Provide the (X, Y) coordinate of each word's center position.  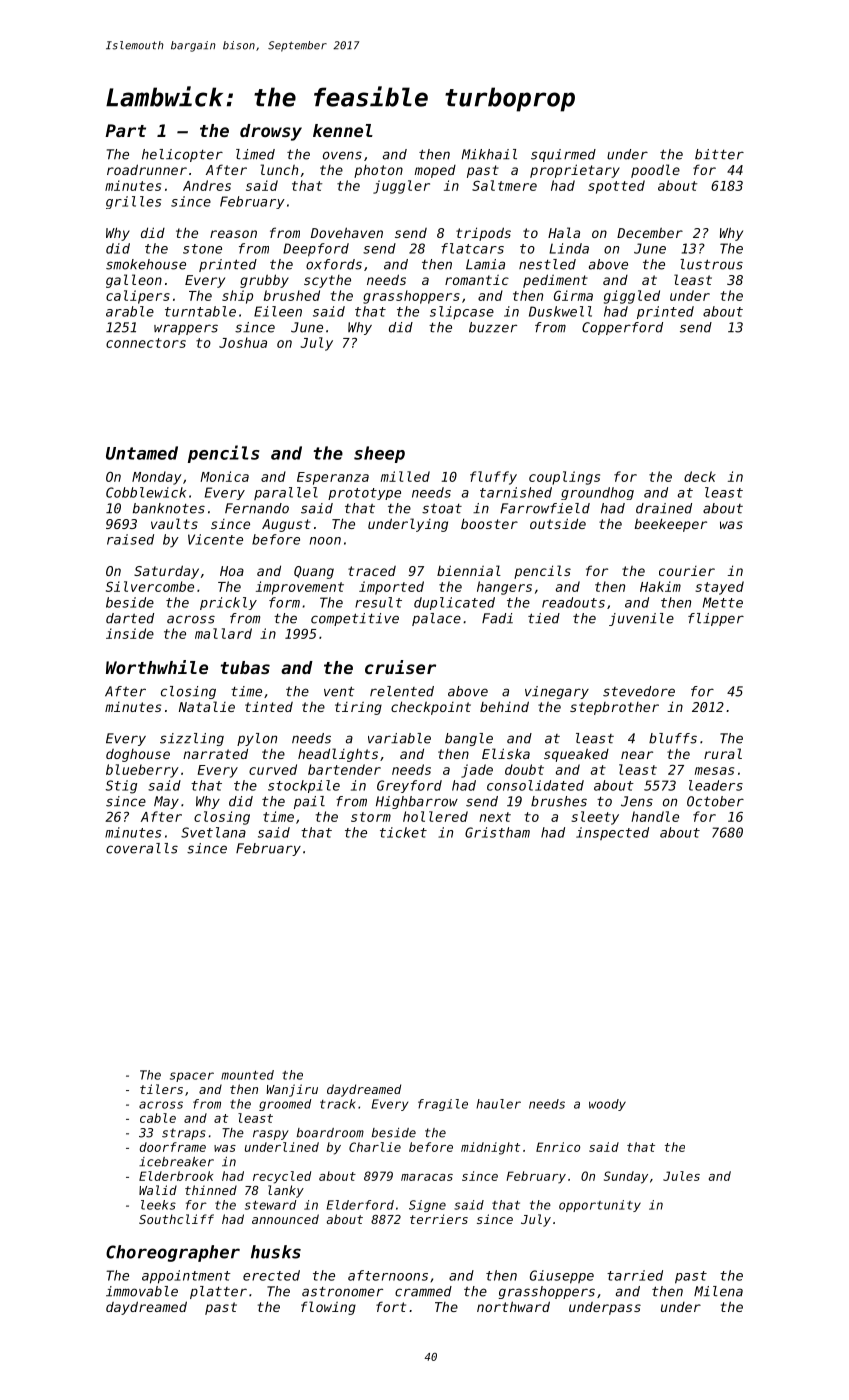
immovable (142, 1291)
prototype (364, 494)
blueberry (142, 771)
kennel (343, 130)
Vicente (215, 539)
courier (687, 571)
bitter (719, 154)
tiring (358, 708)
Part (125, 130)
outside (558, 523)
